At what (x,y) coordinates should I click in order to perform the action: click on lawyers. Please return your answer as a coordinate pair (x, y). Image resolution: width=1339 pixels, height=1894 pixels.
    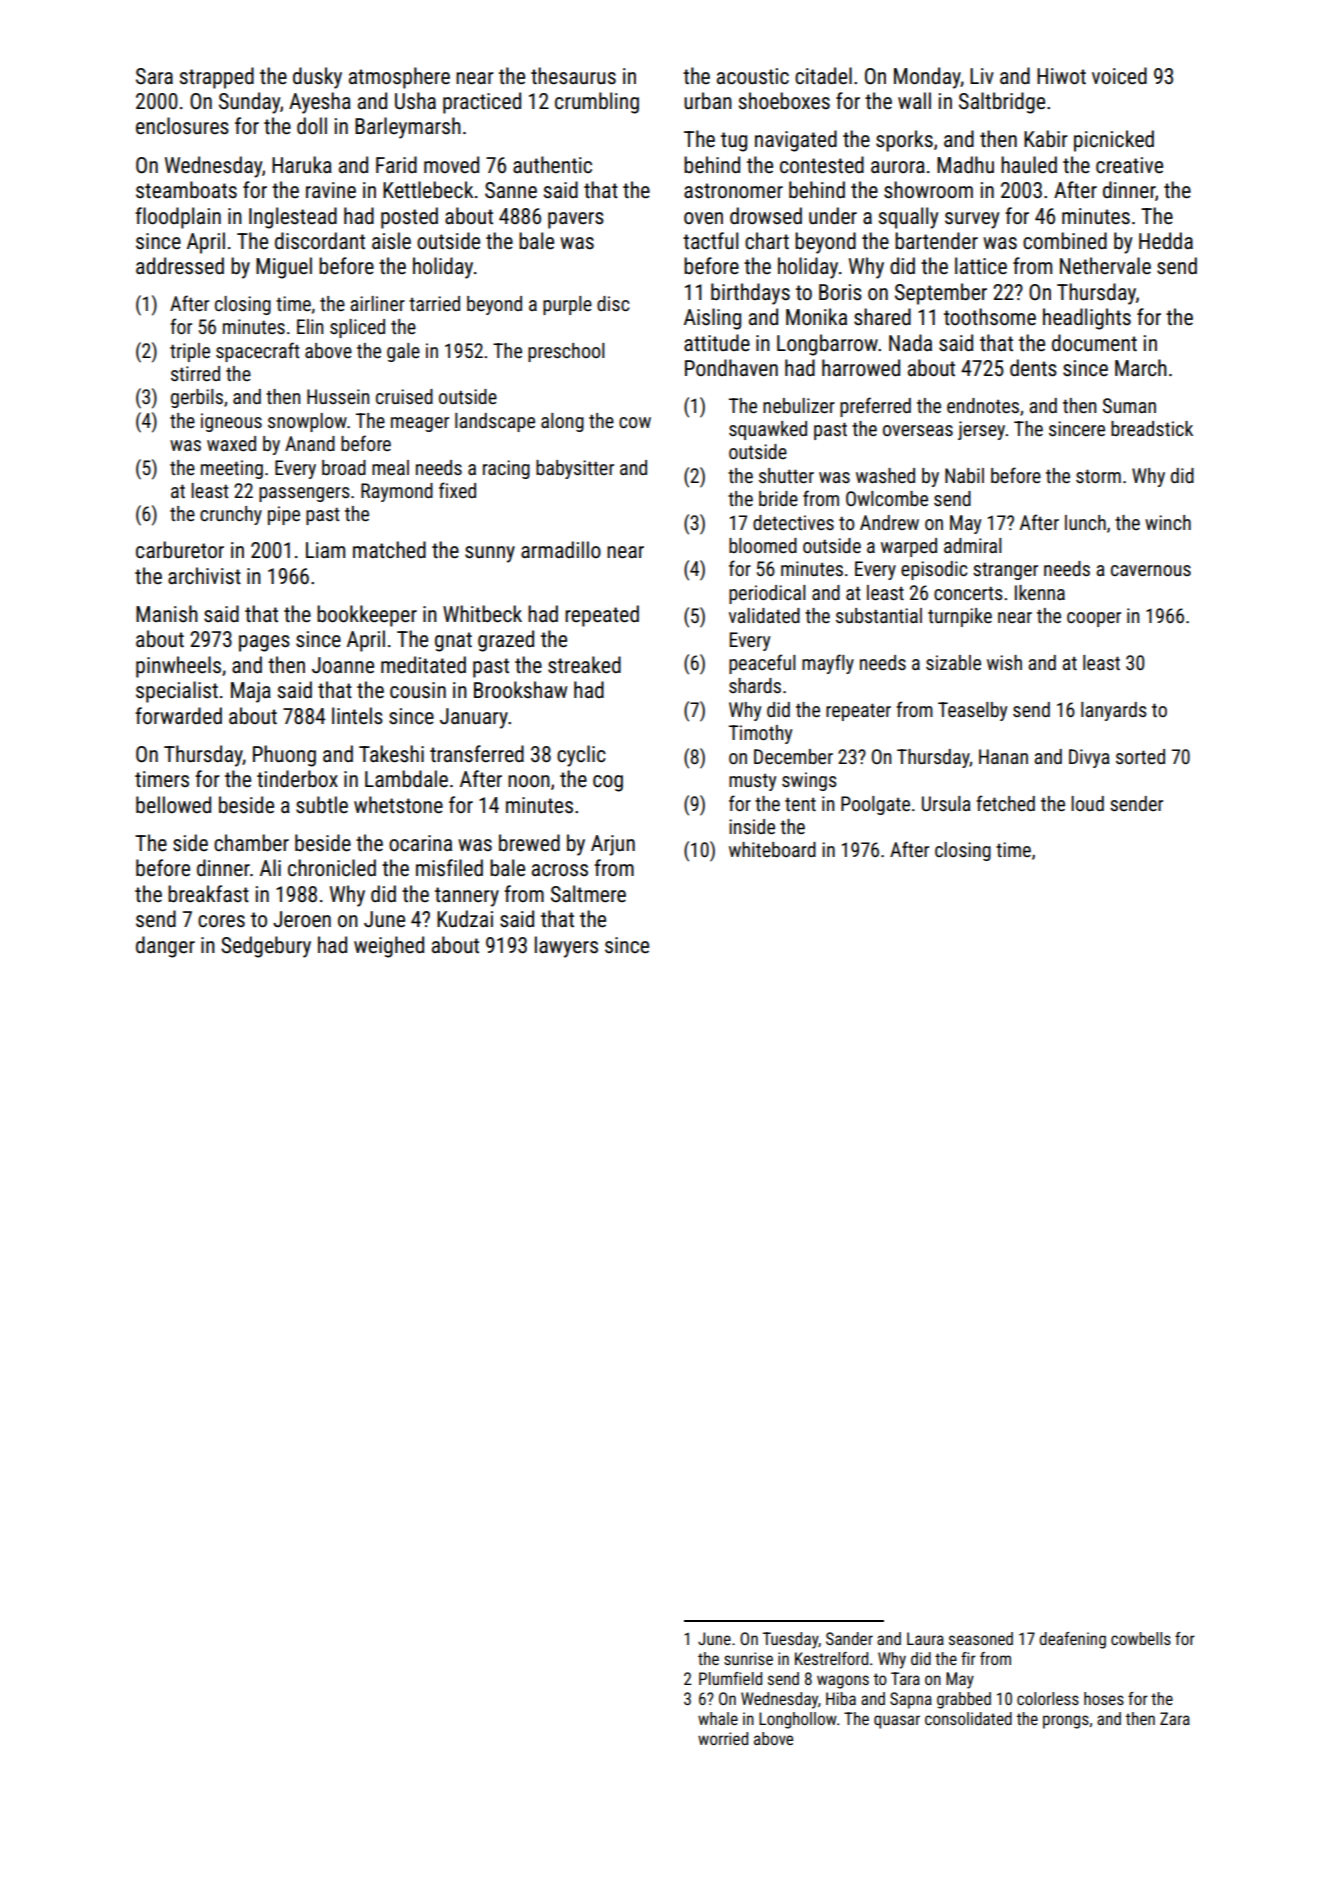
    Looking at the image, I should click on (566, 947).
